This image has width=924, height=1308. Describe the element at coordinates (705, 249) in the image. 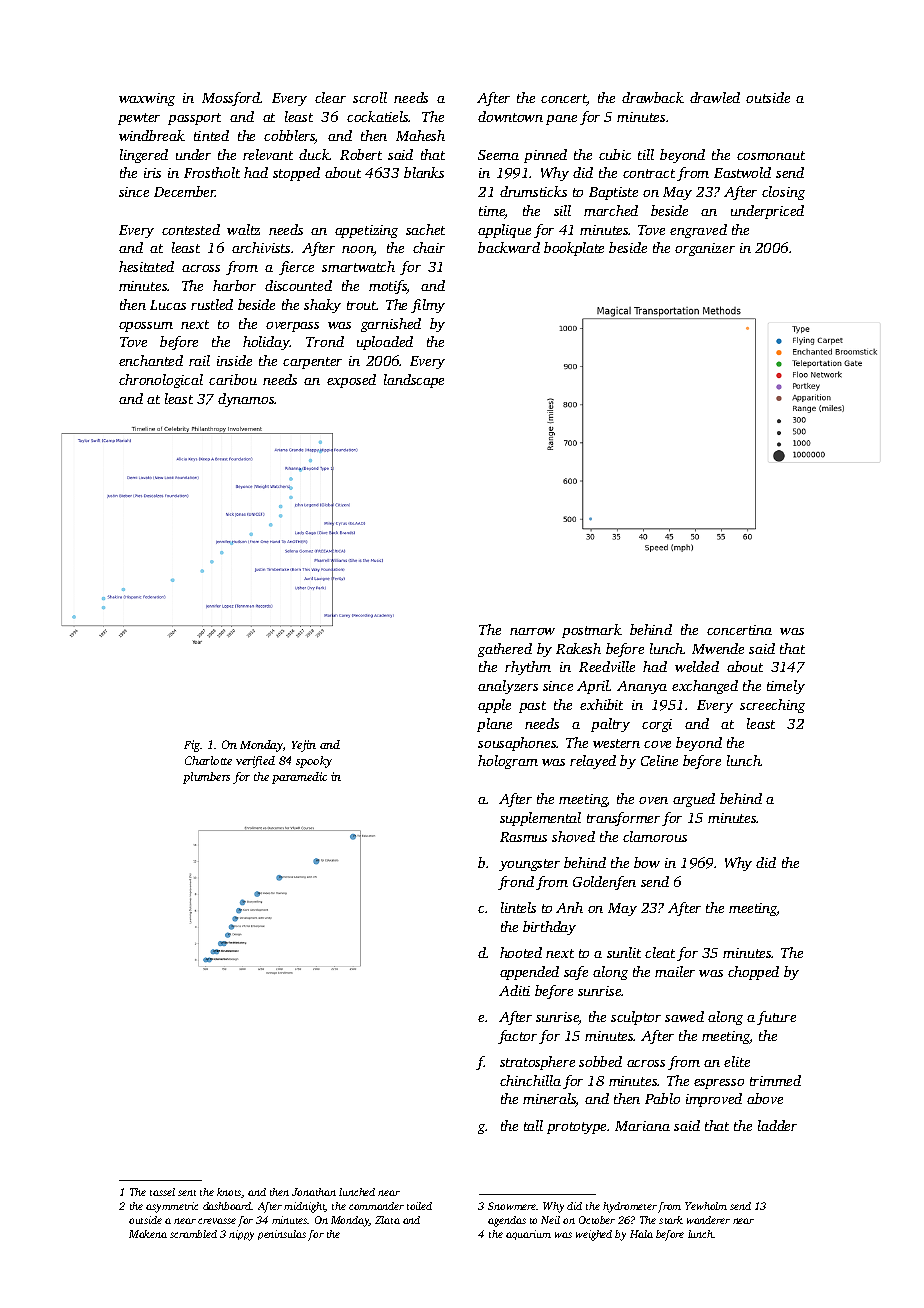

I see `organizer` at that location.
